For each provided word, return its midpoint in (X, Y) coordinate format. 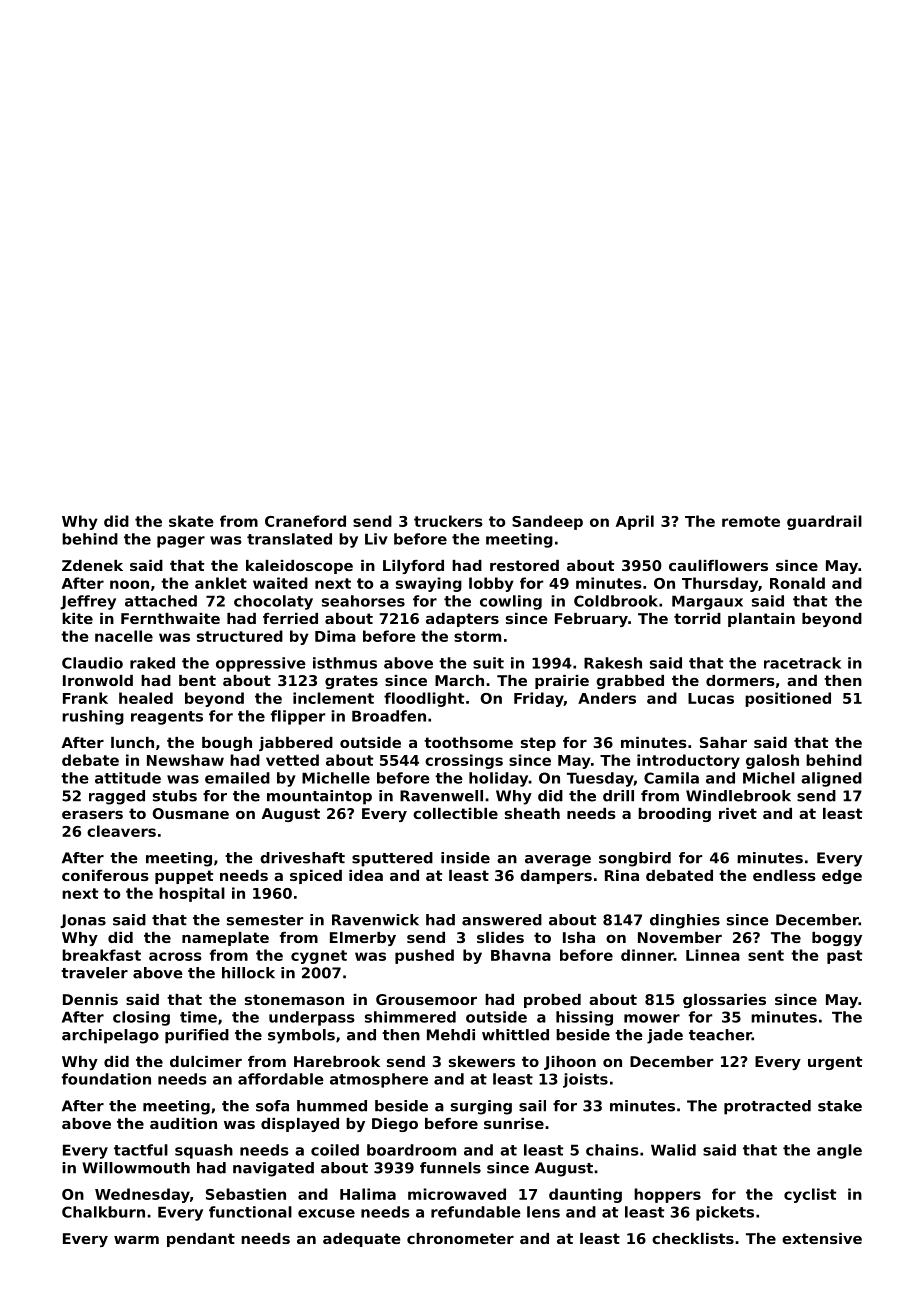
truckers (448, 521)
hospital (192, 894)
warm (136, 1240)
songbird (635, 859)
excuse (326, 1213)
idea (366, 875)
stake (840, 1106)
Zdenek (92, 565)
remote (751, 521)
